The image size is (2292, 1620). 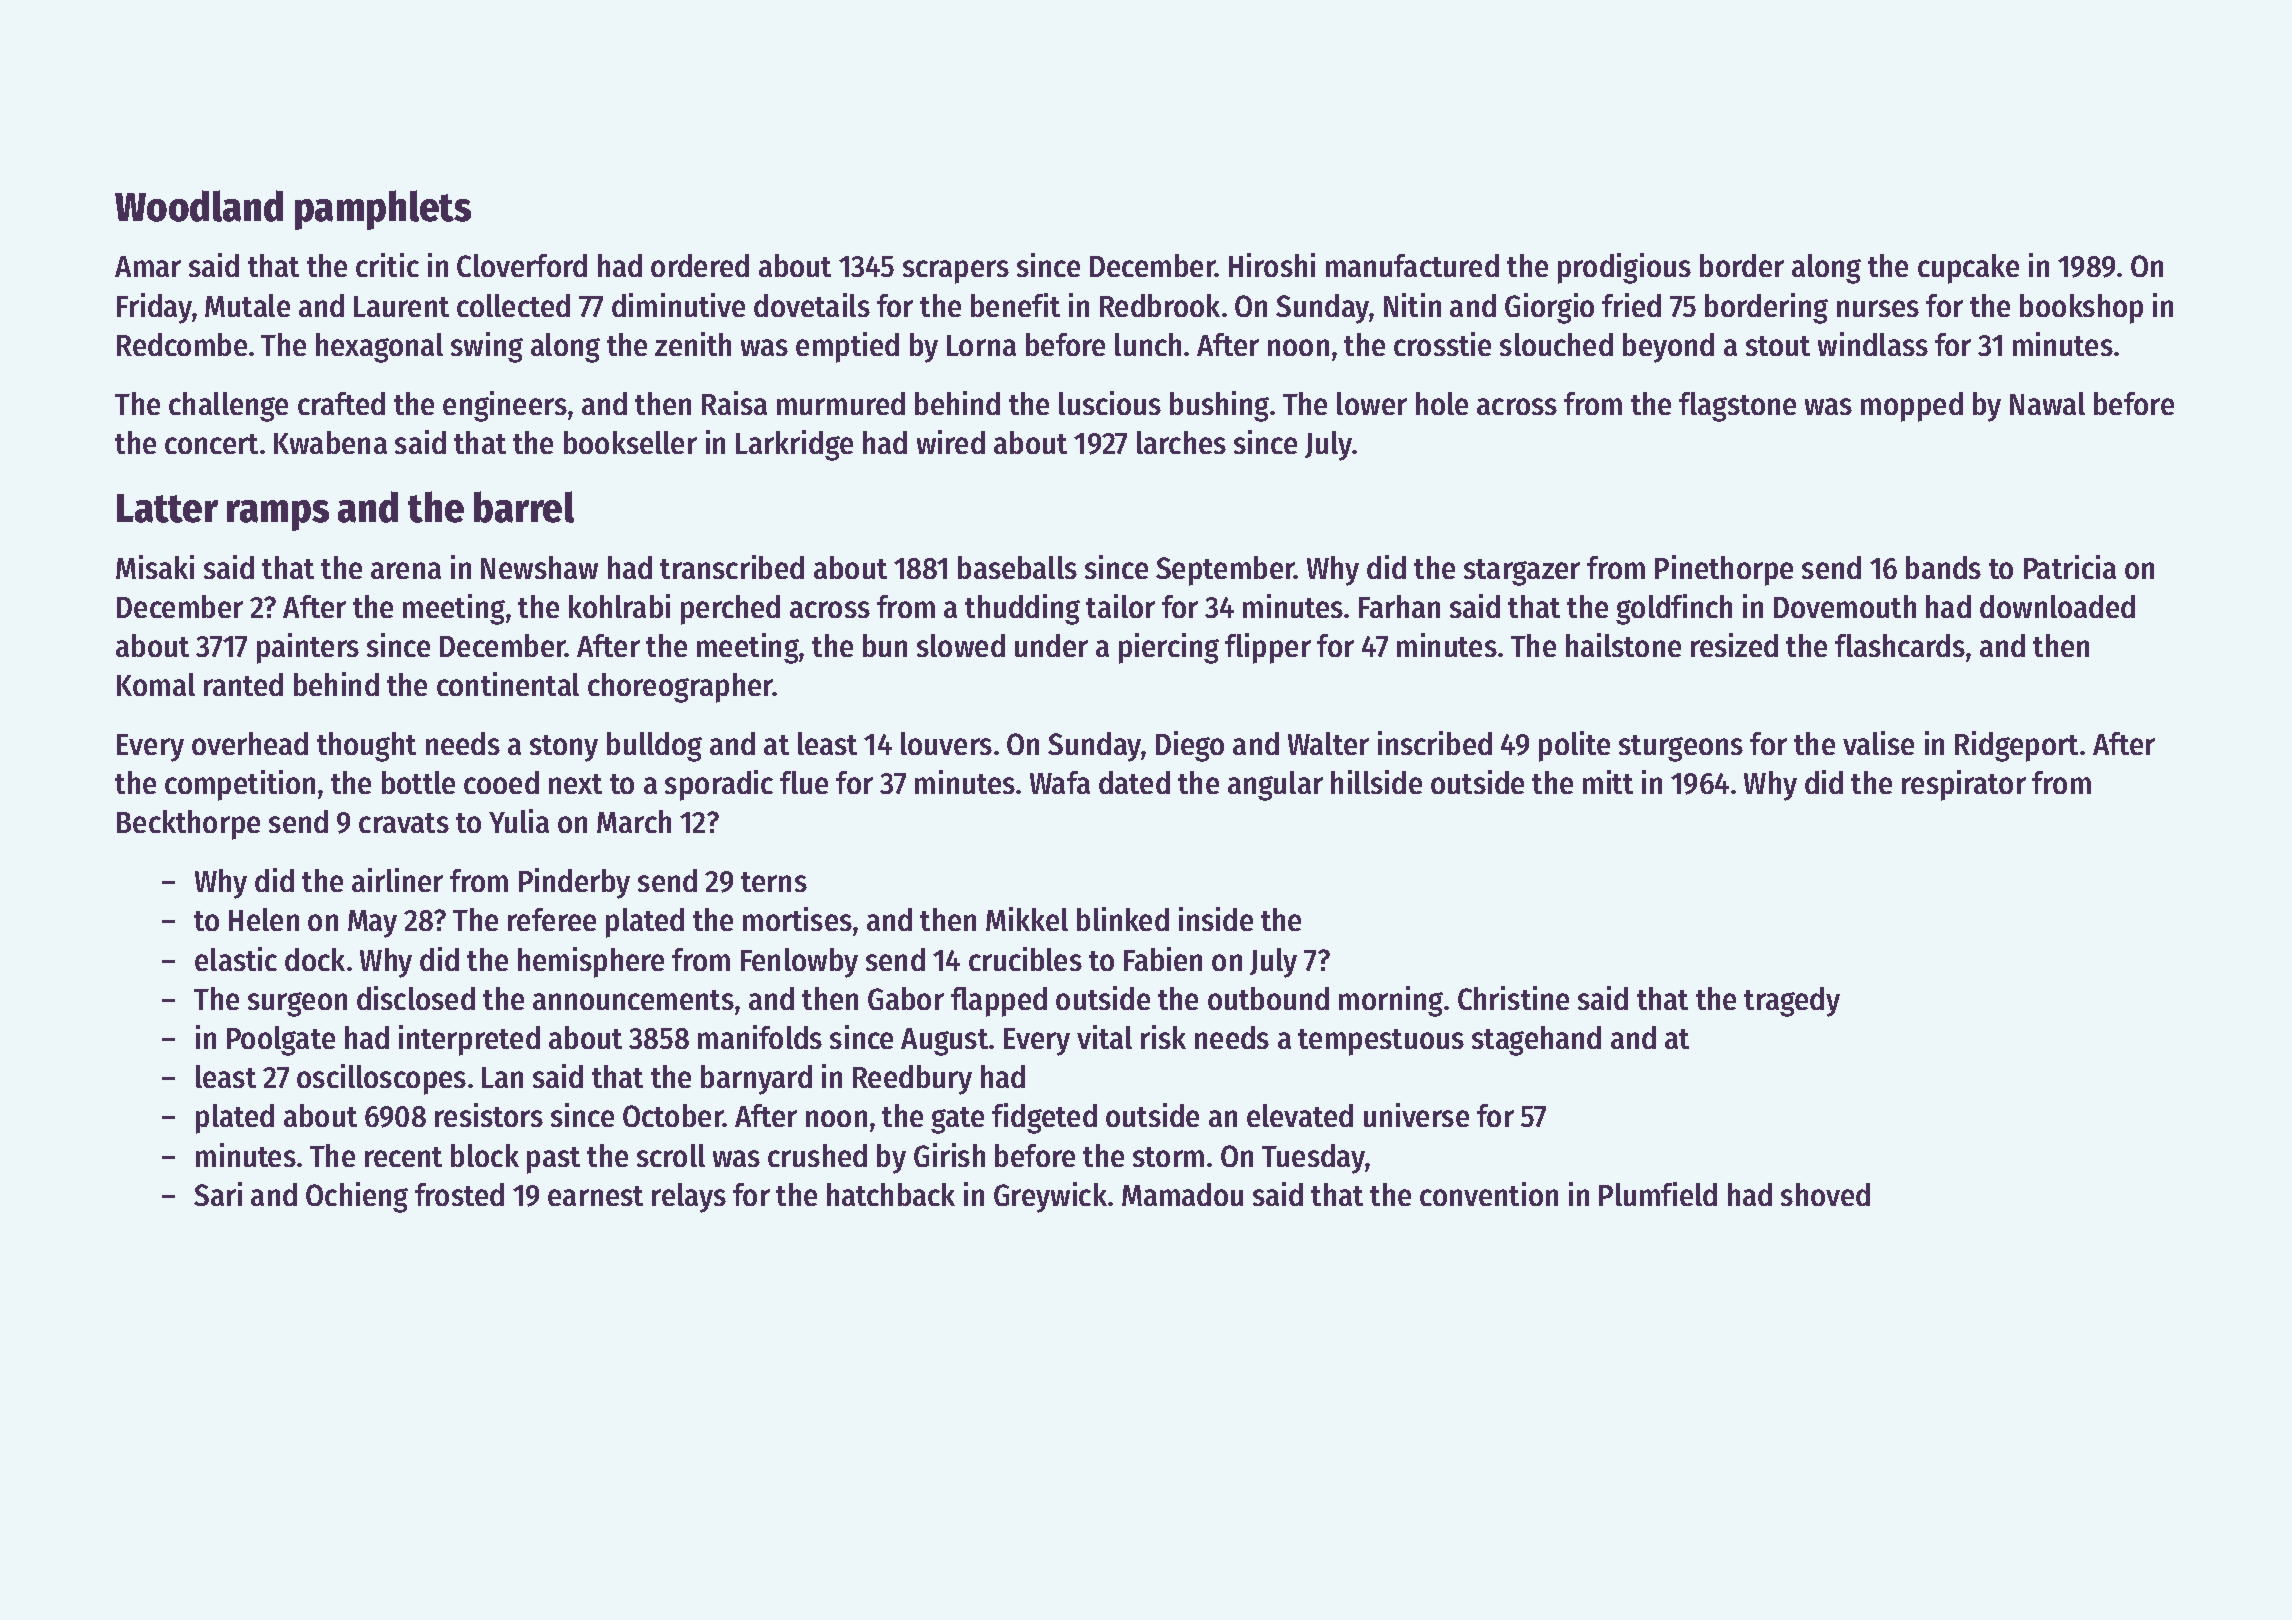 I want to click on relays, so click(x=689, y=1198).
